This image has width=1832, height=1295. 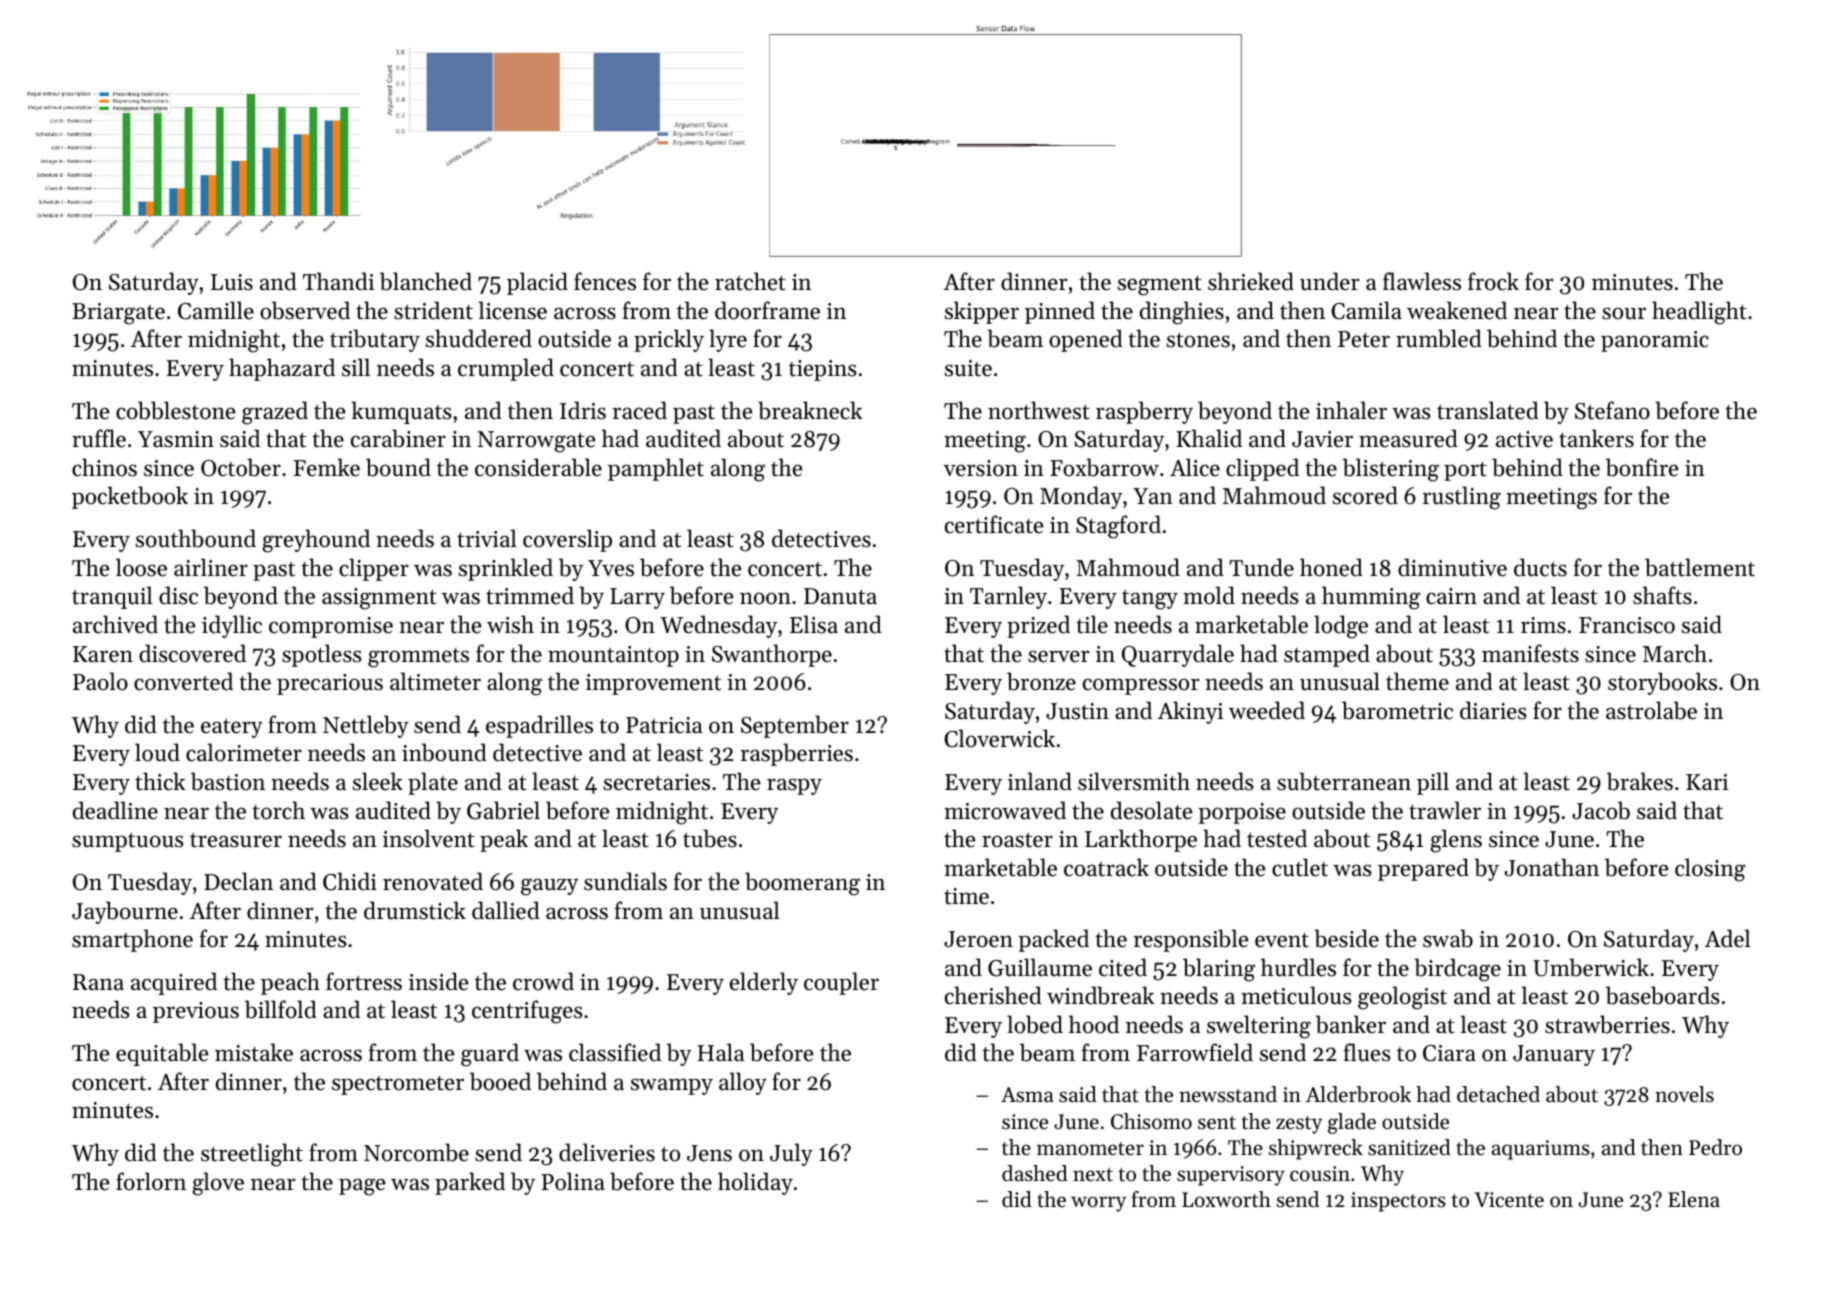 I want to click on equitable, so click(x=162, y=1054).
